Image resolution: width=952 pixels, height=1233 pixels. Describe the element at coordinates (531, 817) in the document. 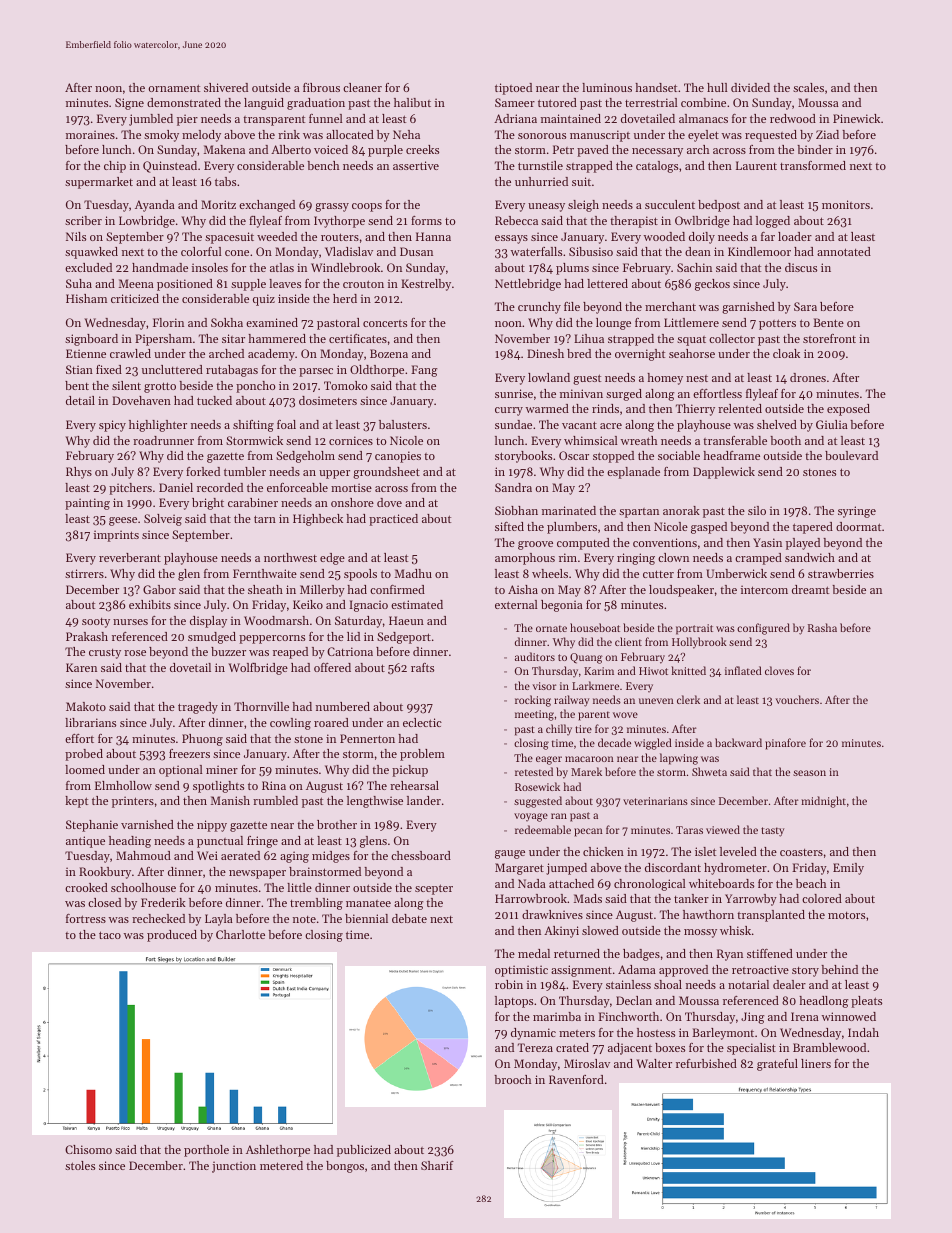

I see `voyage` at that location.
